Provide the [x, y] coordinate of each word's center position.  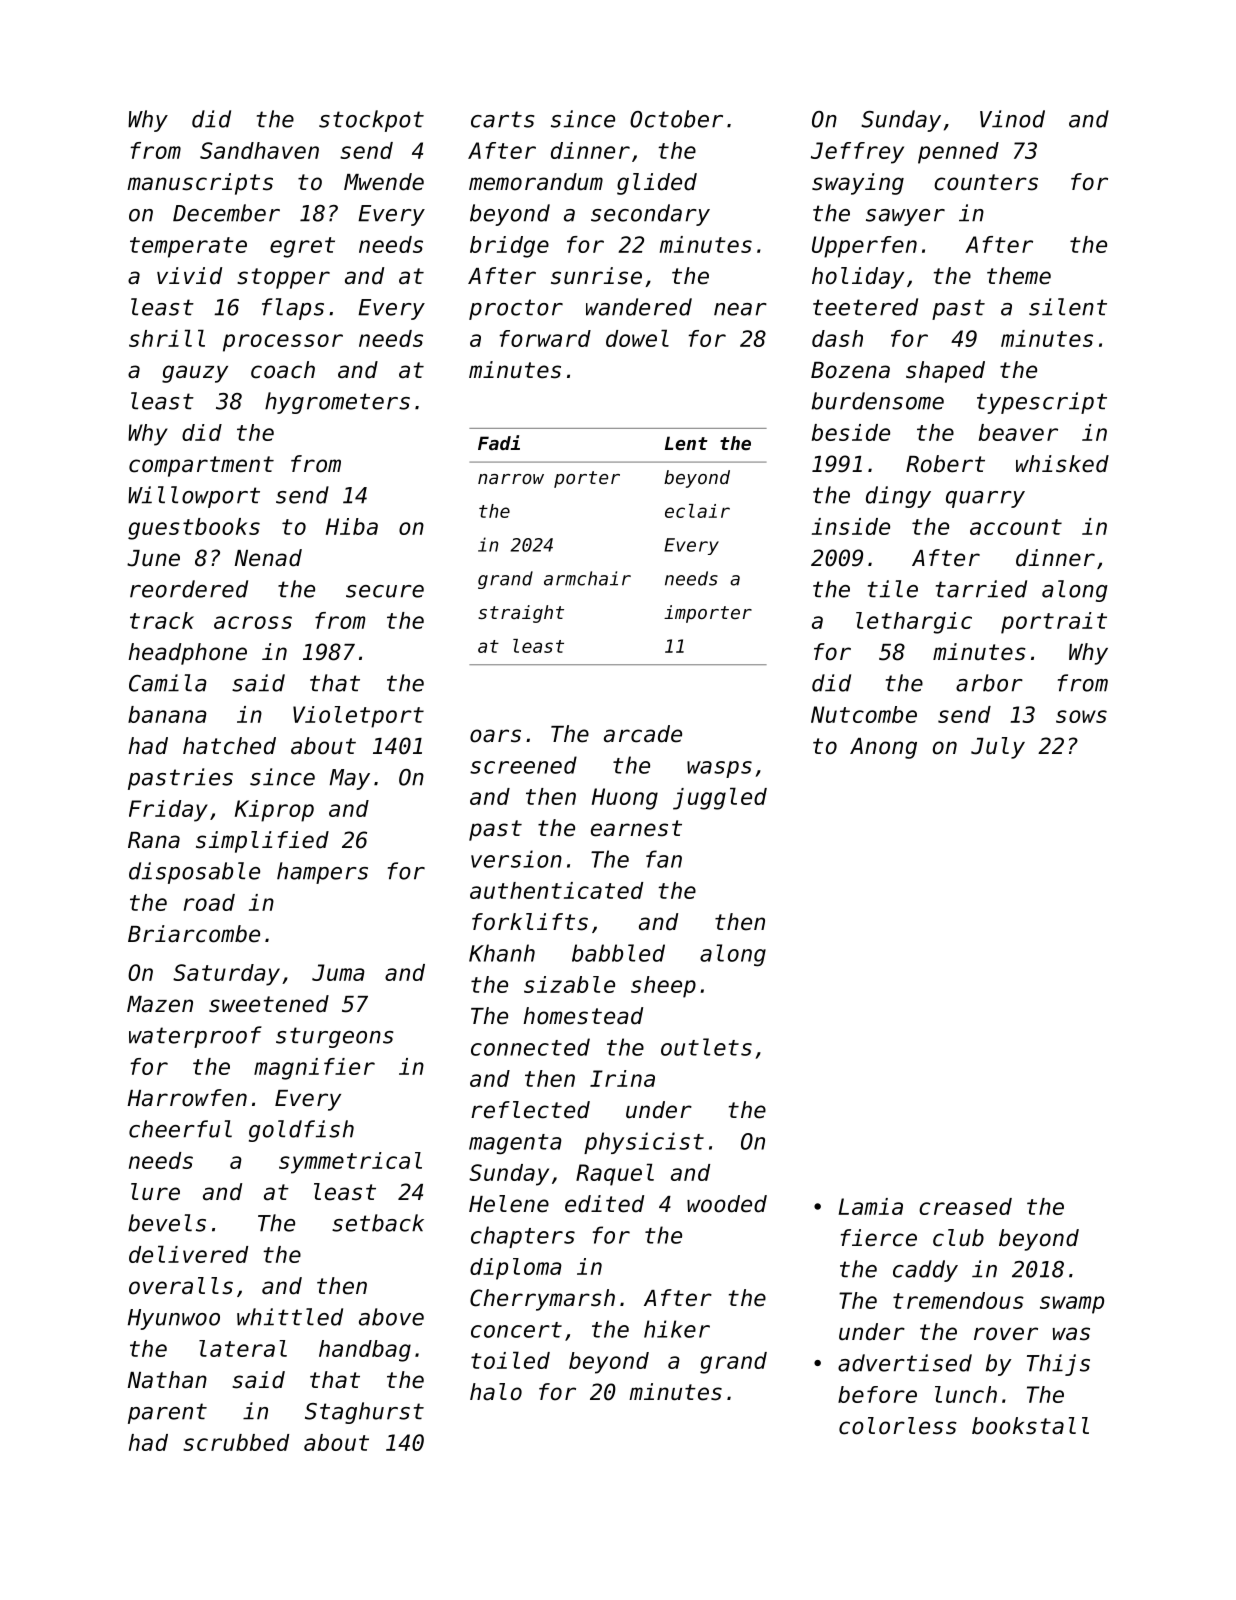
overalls [181, 1286]
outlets [706, 1047]
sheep [663, 987]
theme [1019, 276]
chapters [523, 1237]
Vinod [1012, 119]
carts [502, 119]
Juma [338, 972]
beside [851, 432]
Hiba [352, 526]
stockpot [371, 121]
